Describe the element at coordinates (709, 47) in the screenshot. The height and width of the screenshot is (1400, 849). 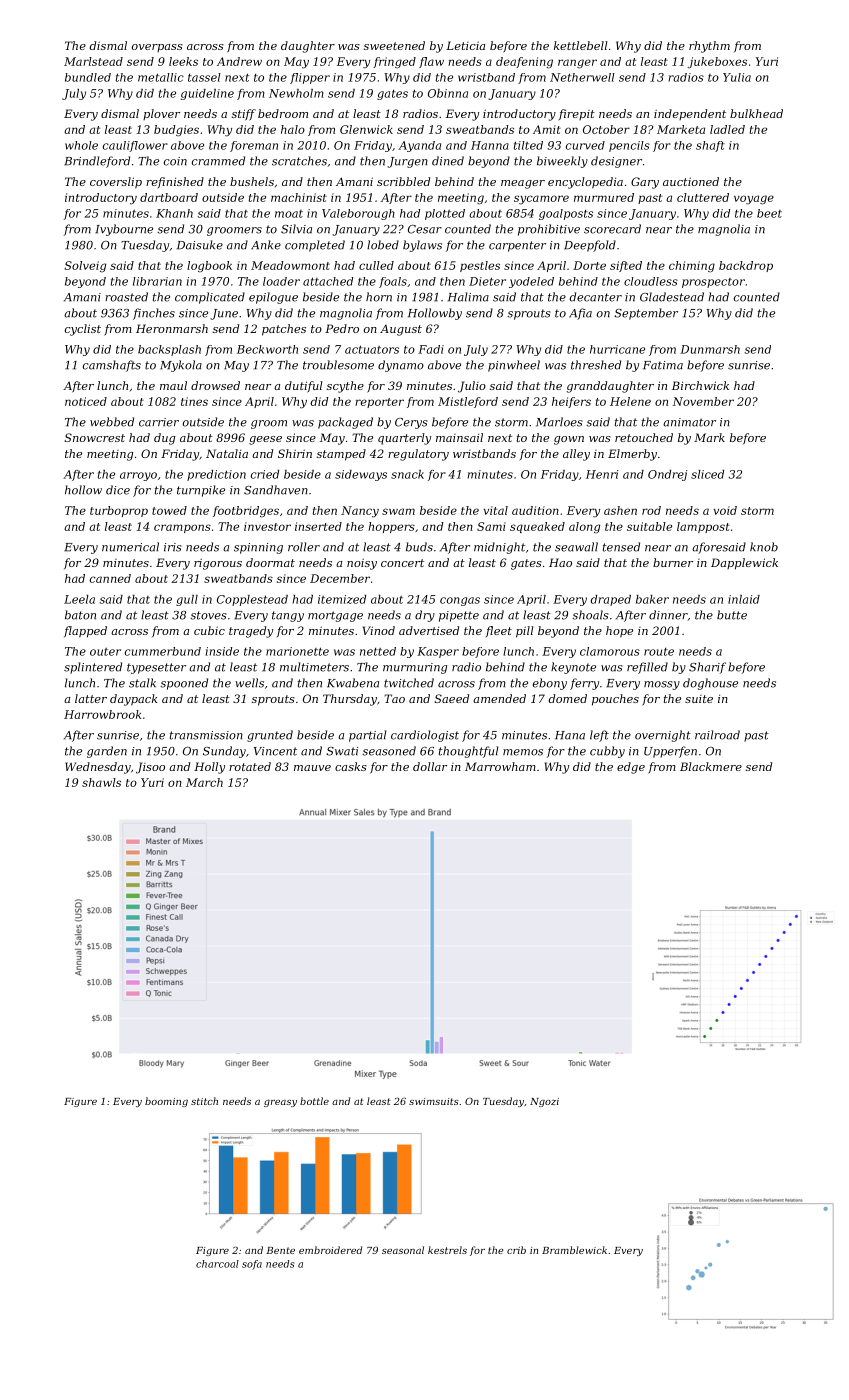
I see `rhythm` at that location.
